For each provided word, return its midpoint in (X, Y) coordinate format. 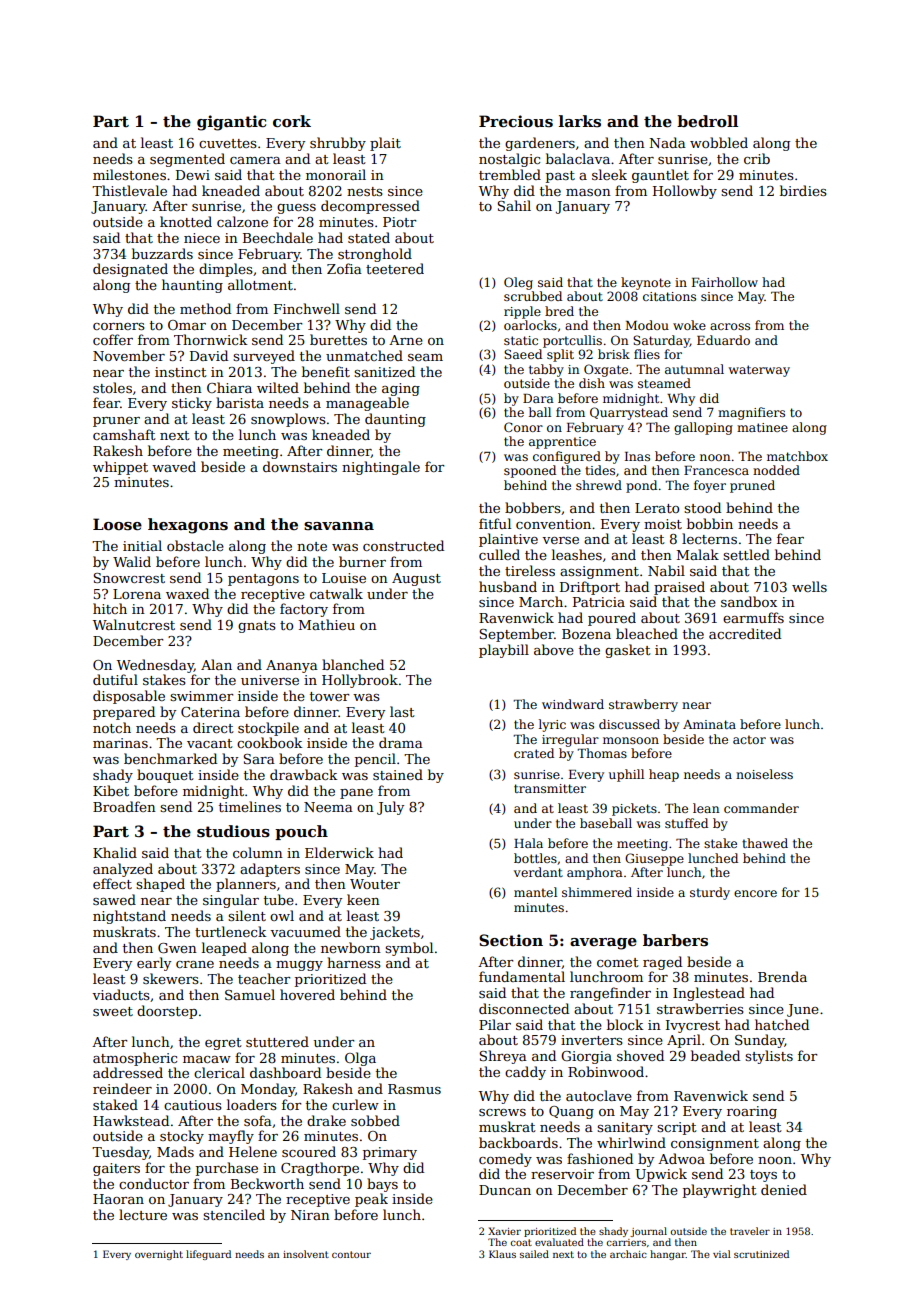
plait (385, 144)
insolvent (306, 1254)
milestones (129, 174)
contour (351, 1254)
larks (580, 121)
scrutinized (761, 1254)
